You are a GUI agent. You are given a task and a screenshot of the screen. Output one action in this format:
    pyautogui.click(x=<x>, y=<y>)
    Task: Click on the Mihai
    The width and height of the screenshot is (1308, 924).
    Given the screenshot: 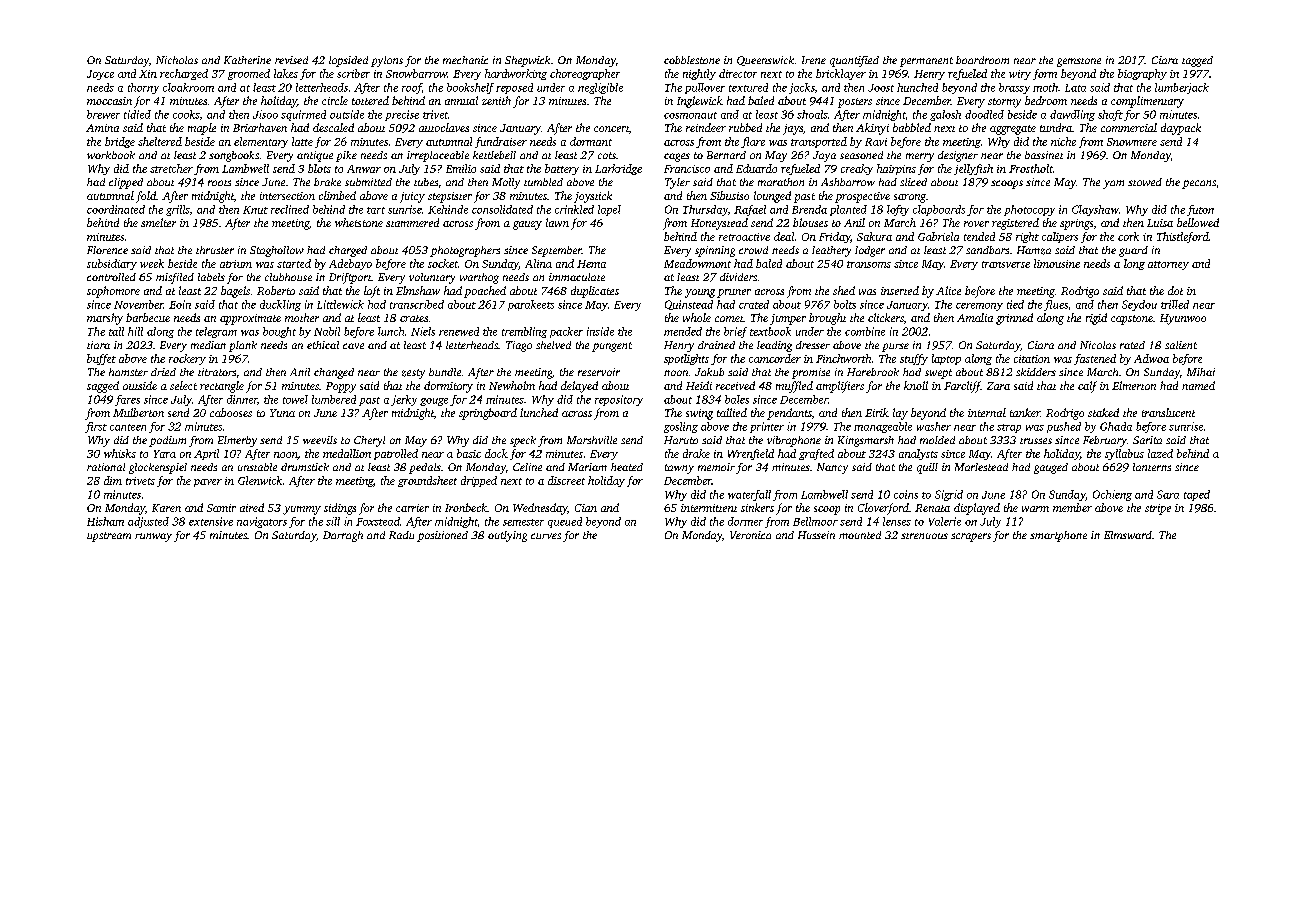 What is the action you would take?
    pyautogui.click(x=1201, y=372)
